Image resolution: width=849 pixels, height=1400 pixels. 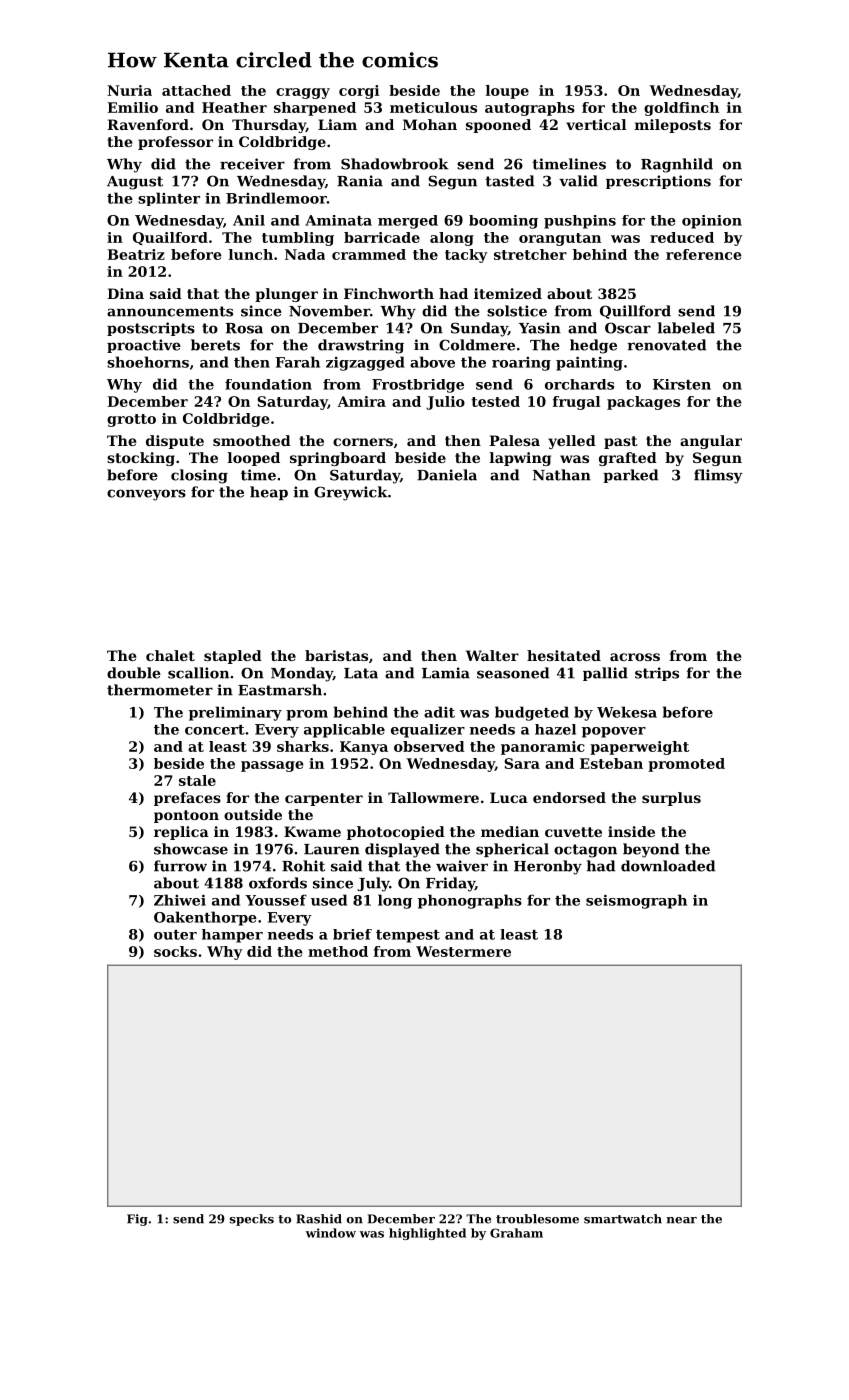 What do you see at coordinates (252, 1220) in the document?
I see `specks` at bounding box center [252, 1220].
